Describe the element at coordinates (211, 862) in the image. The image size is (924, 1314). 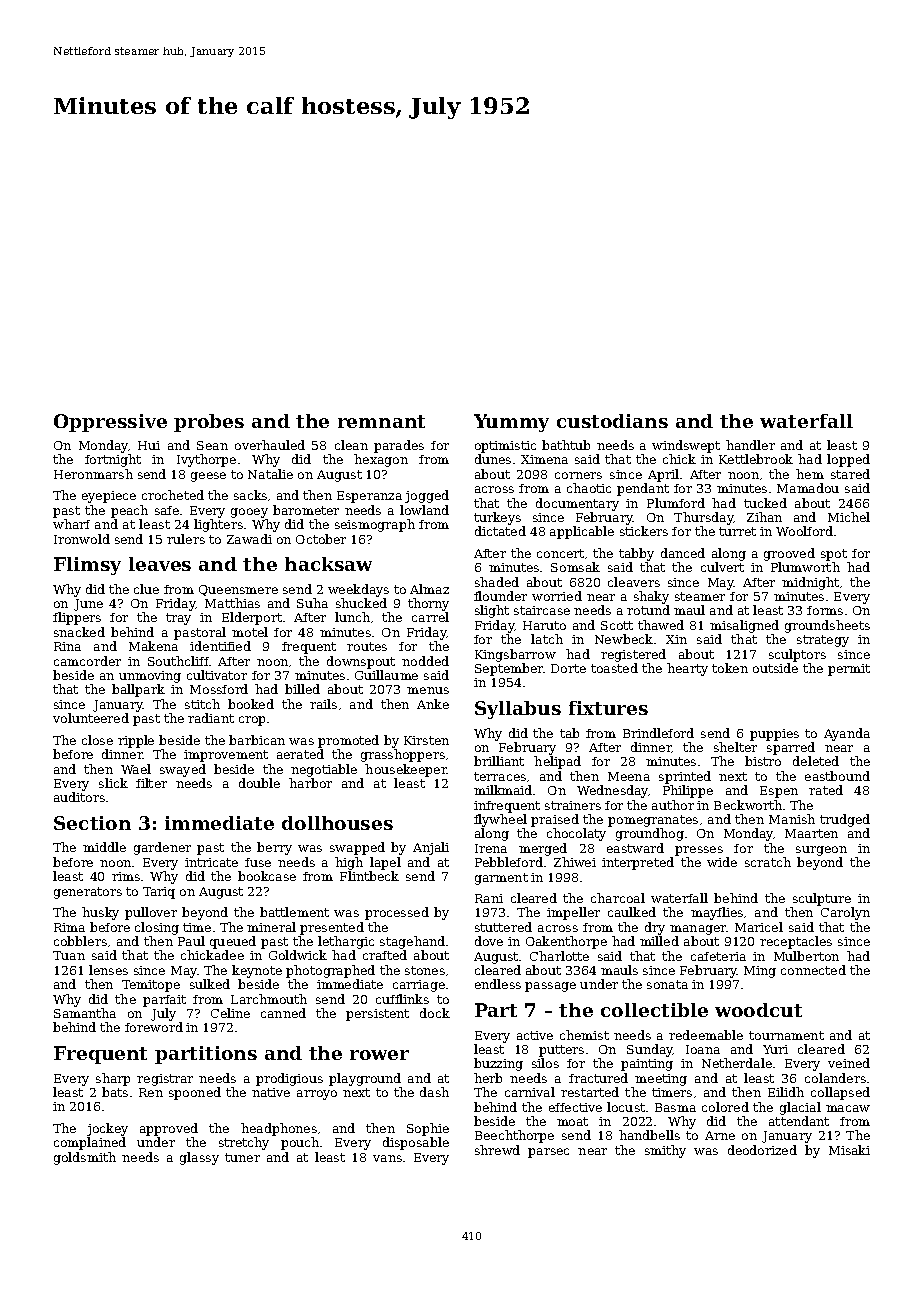
I see `intricate` at that location.
